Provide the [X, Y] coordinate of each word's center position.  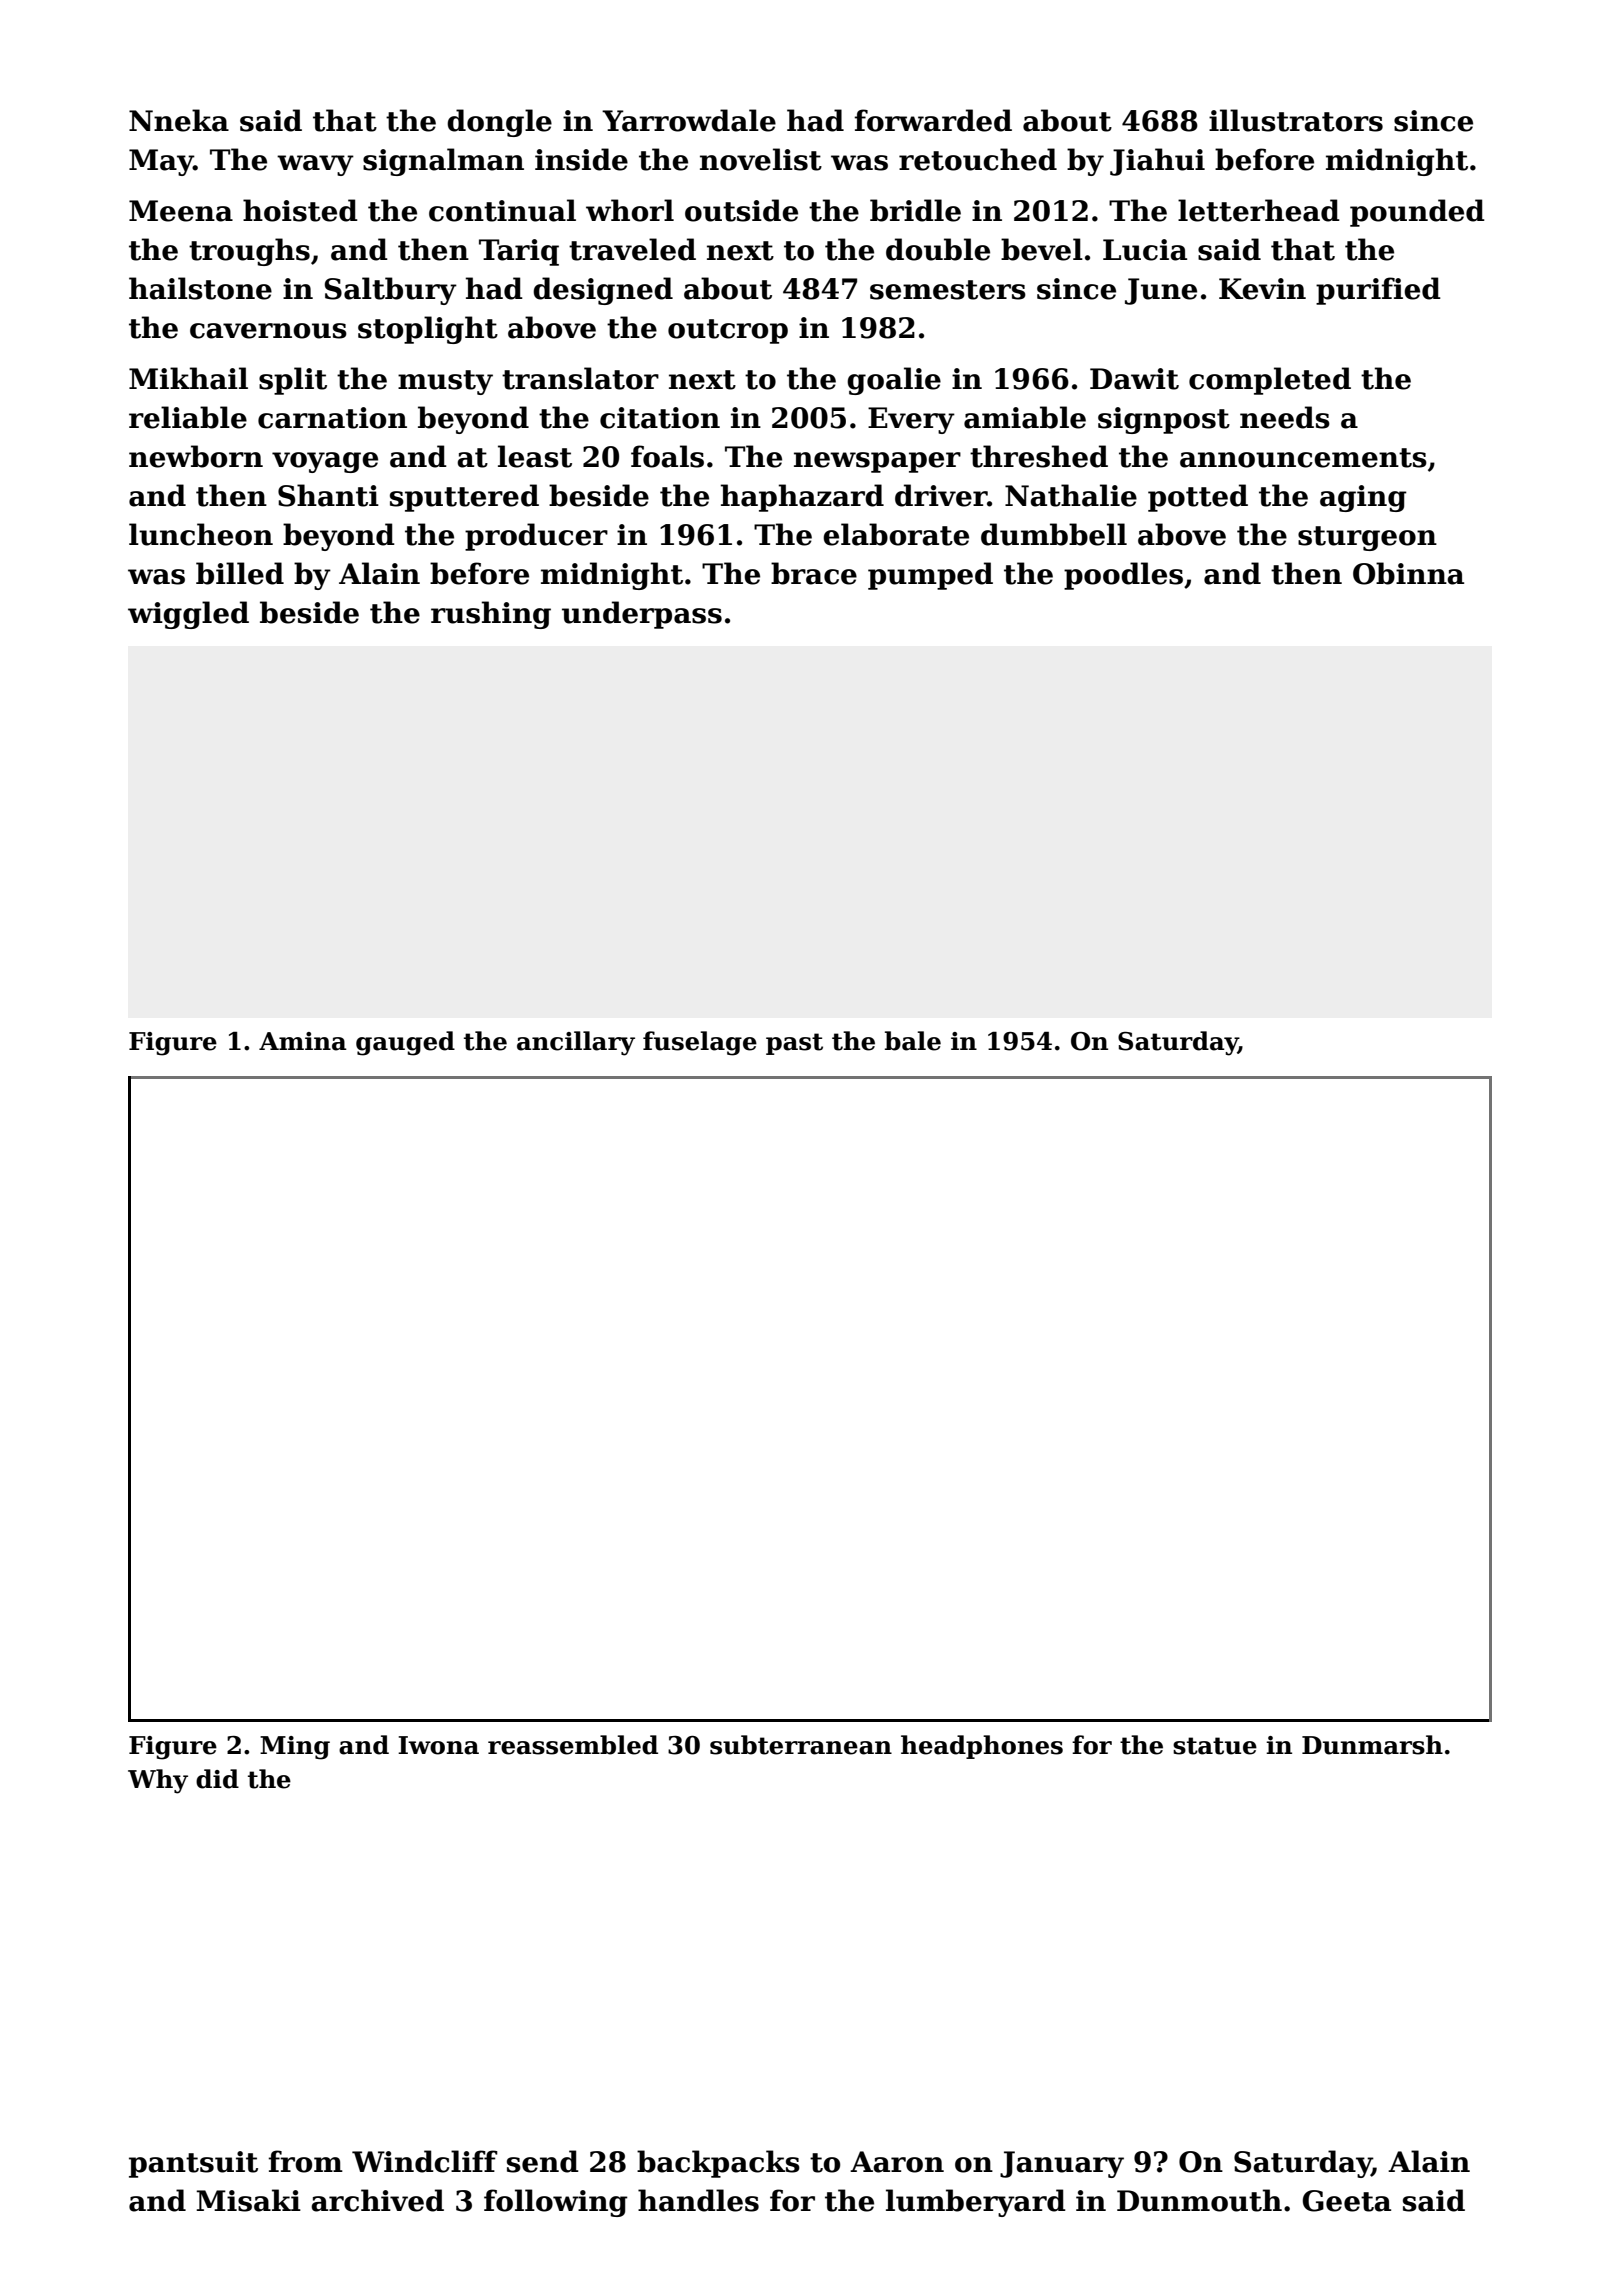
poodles [1123, 576]
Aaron [897, 2162]
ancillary [576, 1043]
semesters [948, 290]
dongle [499, 123]
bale [913, 1041]
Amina [303, 1041]
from [306, 2161]
